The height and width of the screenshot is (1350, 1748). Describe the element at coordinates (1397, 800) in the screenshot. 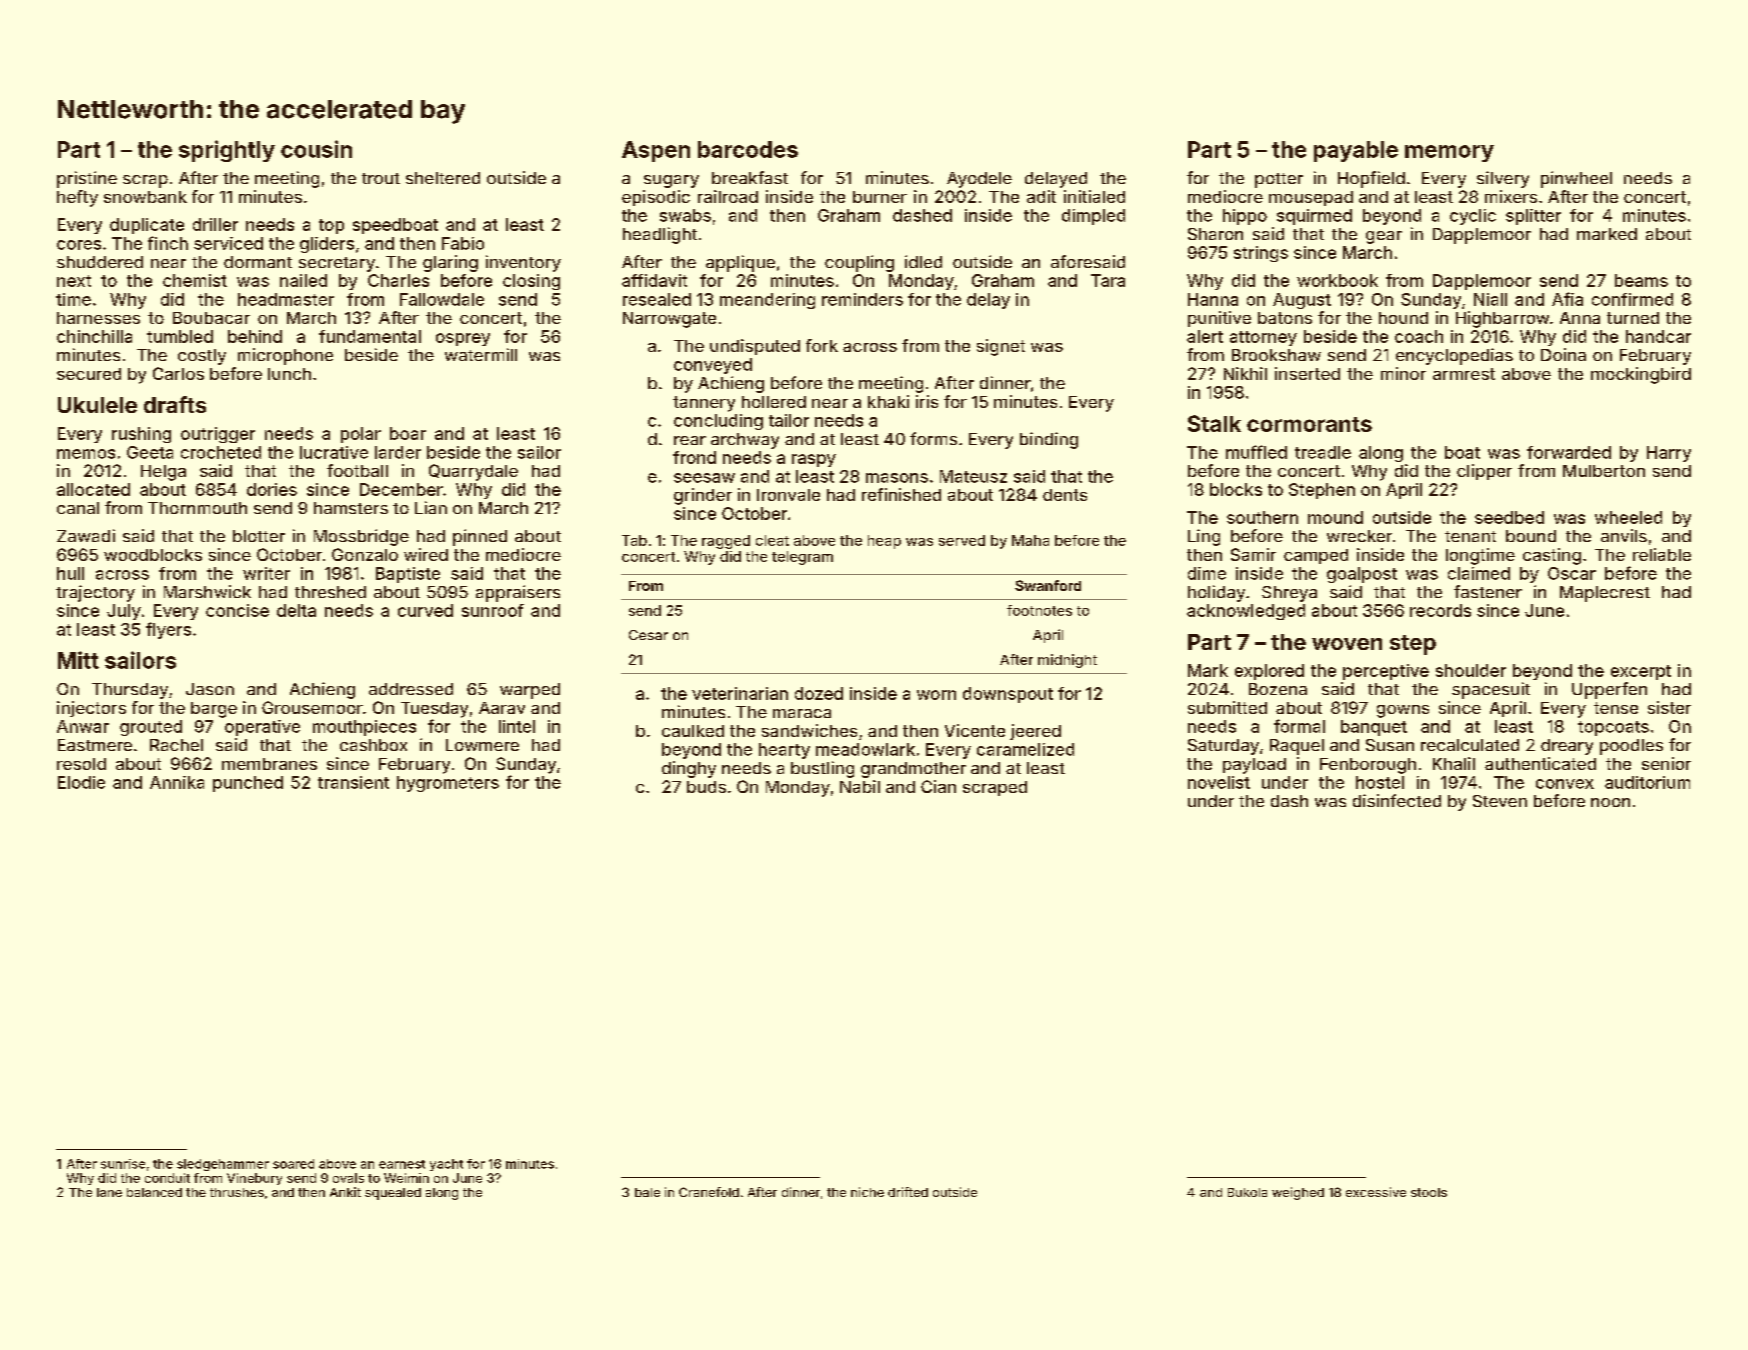

I see `disinfected` at that location.
